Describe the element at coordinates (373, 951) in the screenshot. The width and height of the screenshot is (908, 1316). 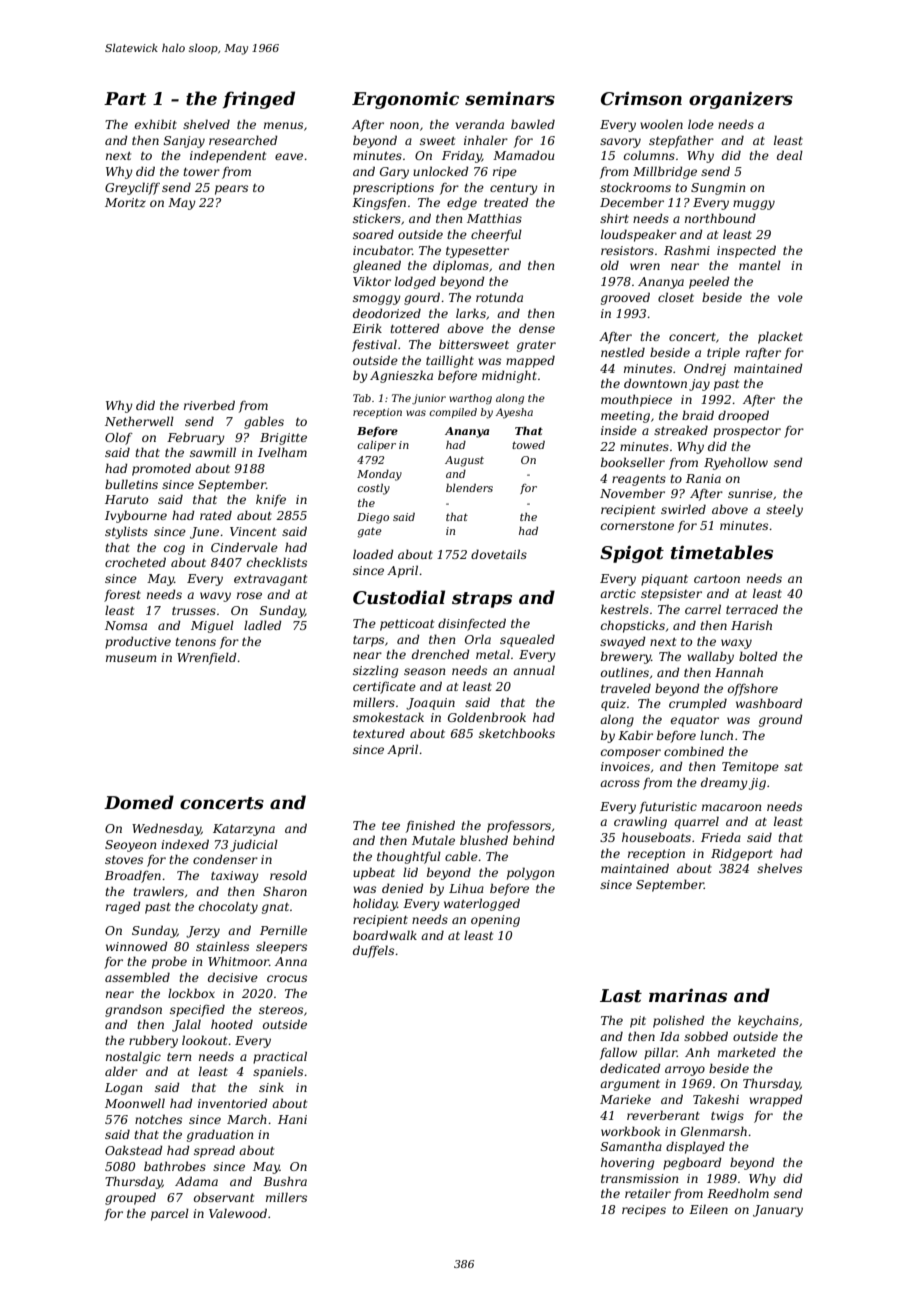
I see `duffels` at that location.
